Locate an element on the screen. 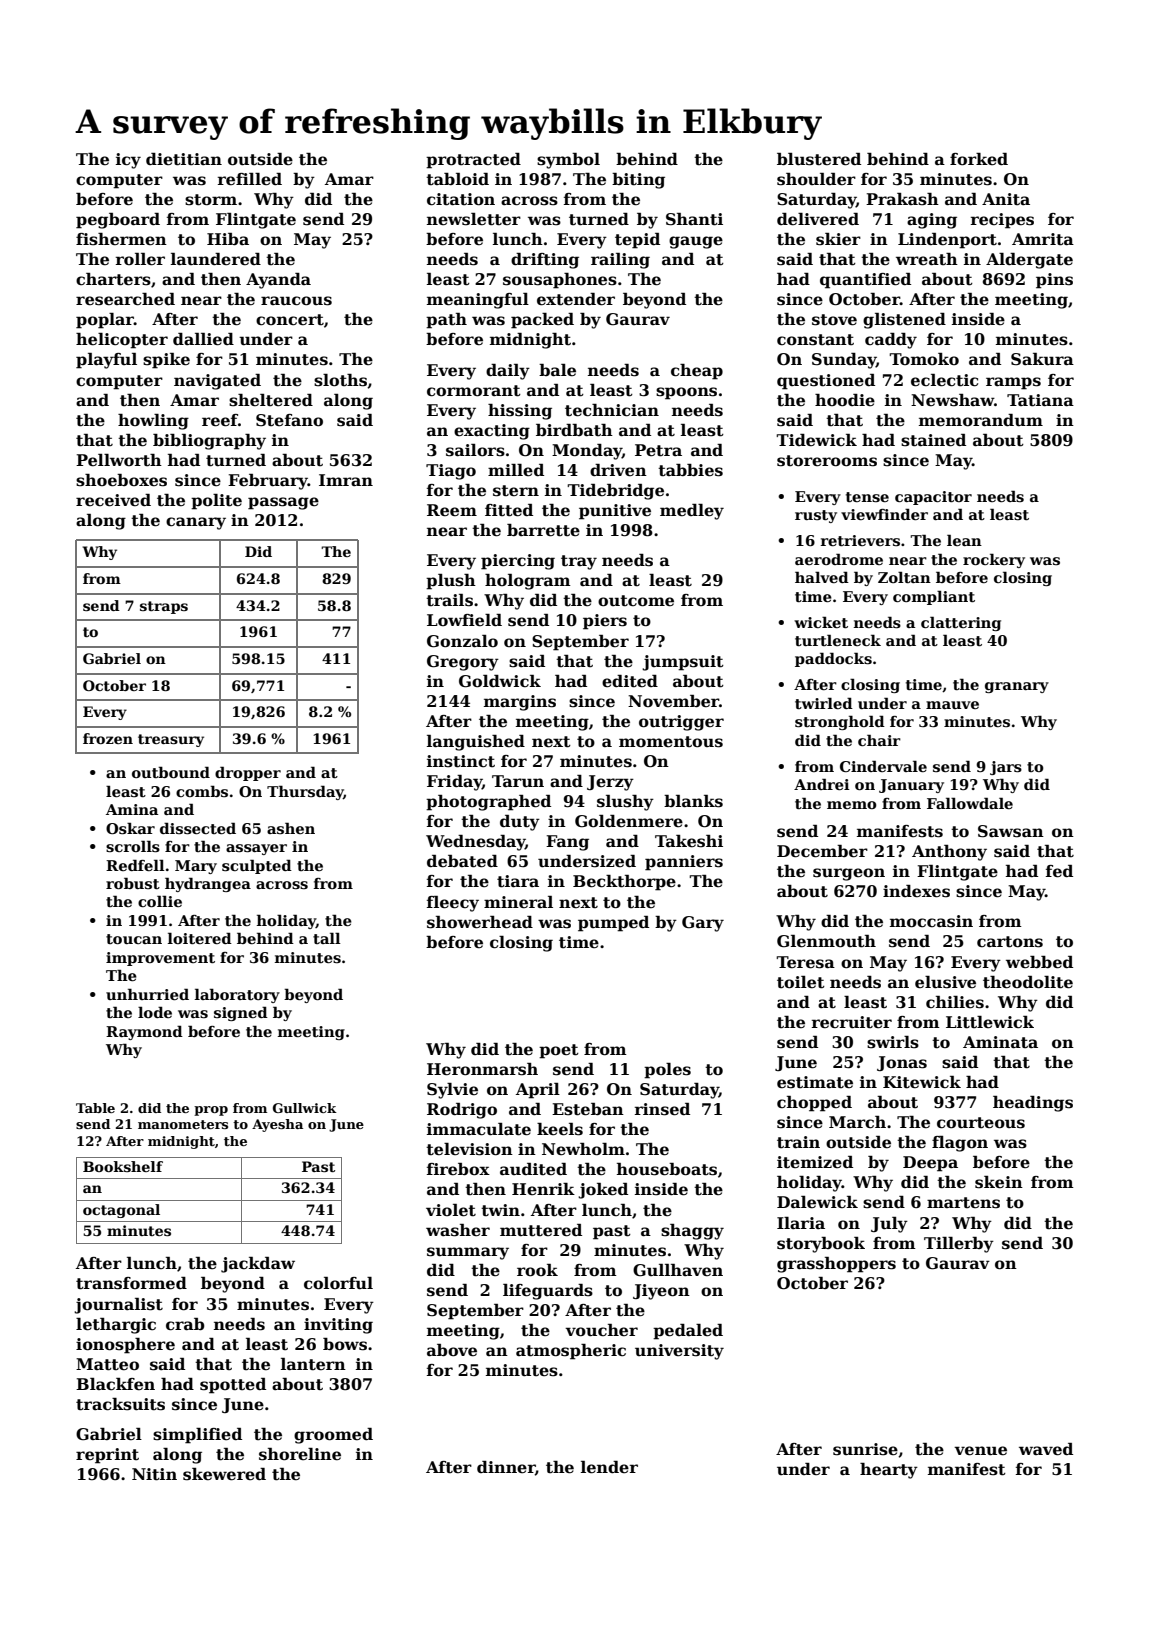 Image resolution: width=1150 pixels, height=1626 pixels. Anita is located at coordinates (1006, 199).
